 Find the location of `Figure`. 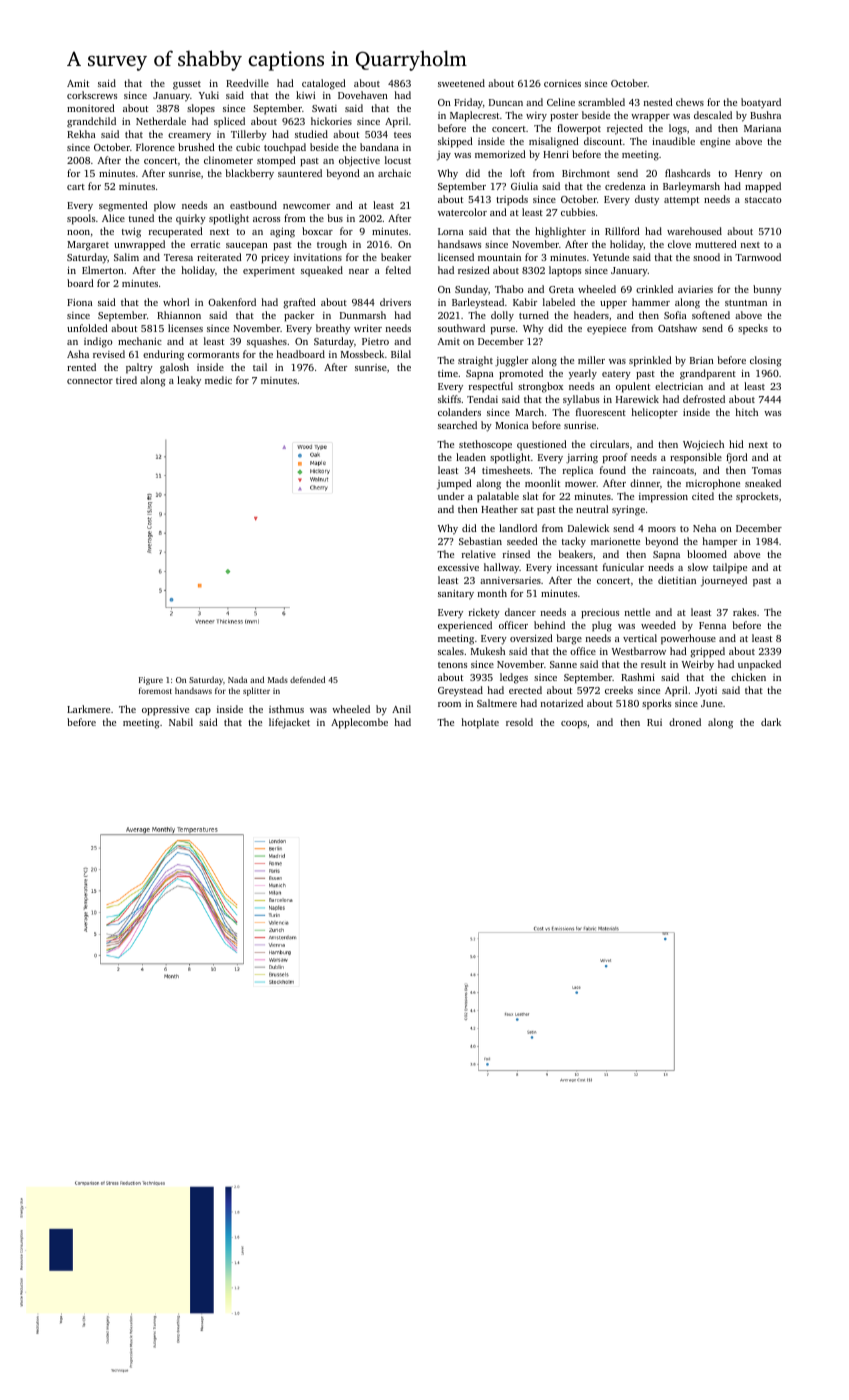

Figure is located at coordinates (151, 681).
